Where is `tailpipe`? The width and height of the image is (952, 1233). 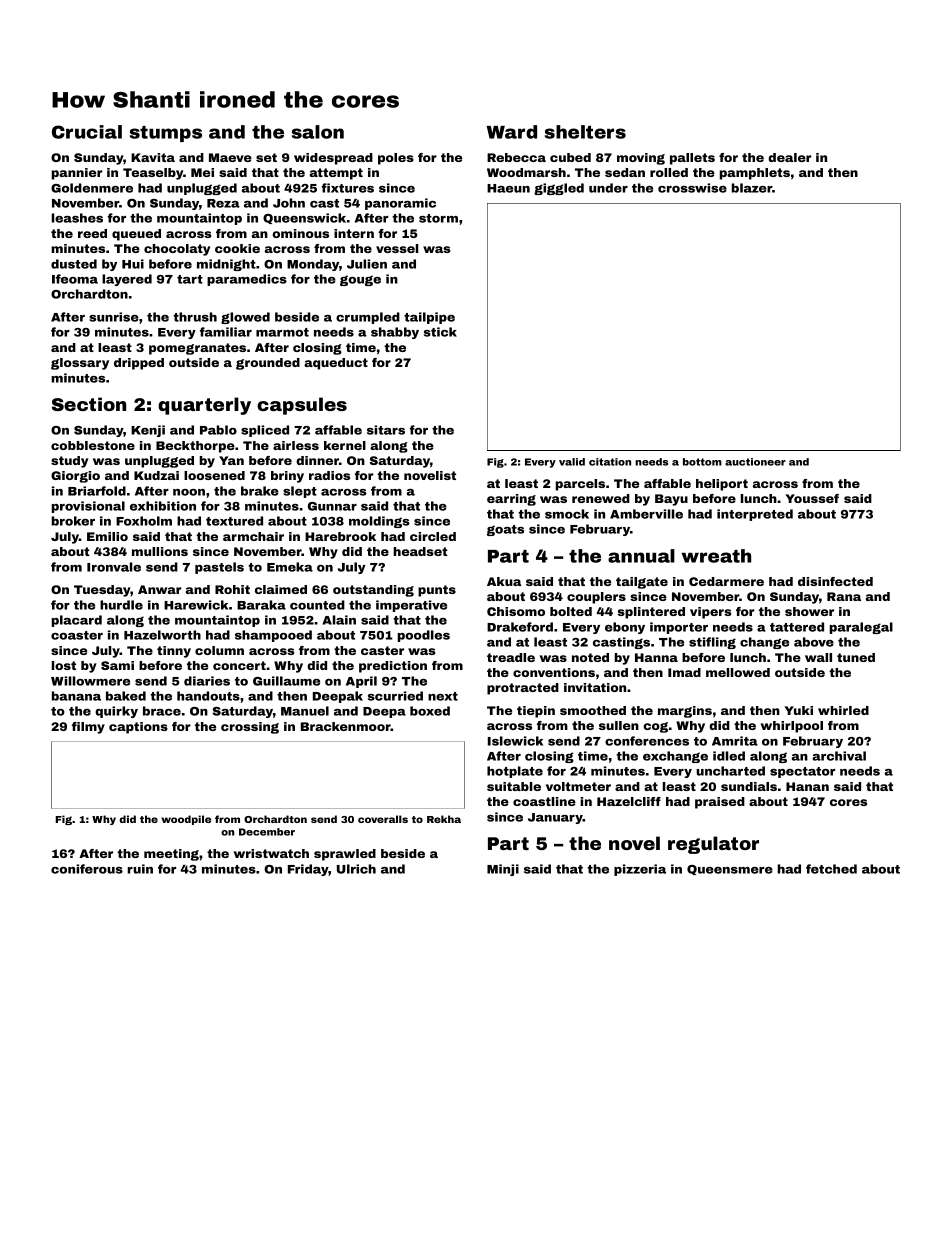 tailpipe is located at coordinates (429, 318).
